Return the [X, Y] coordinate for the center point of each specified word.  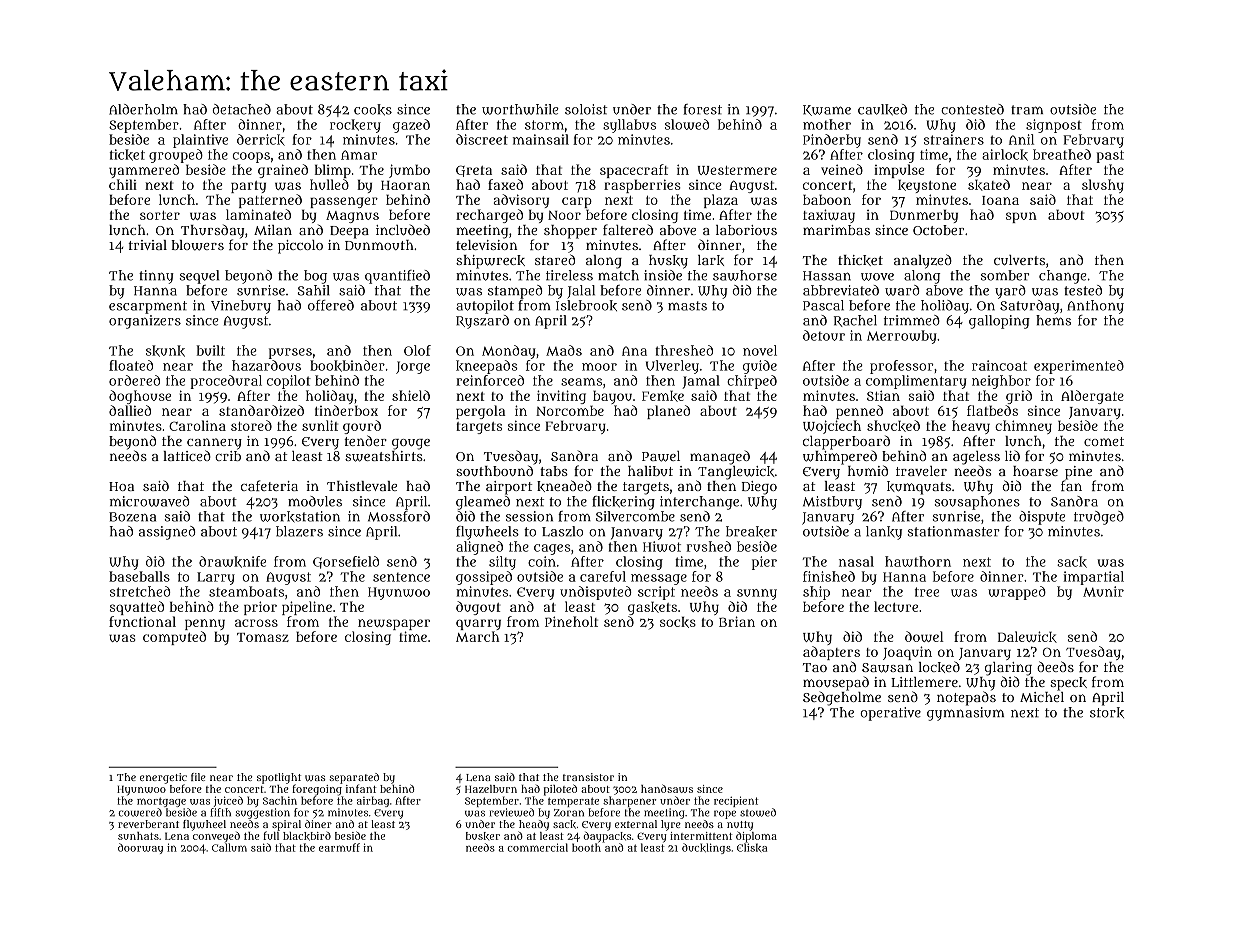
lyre [671, 825]
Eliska [752, 847]
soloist [586, 109]
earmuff [339, 847]
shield [411, 395]
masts [687, 306]
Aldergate [1092, 397]
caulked [882, 110]
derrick [261, 140]
